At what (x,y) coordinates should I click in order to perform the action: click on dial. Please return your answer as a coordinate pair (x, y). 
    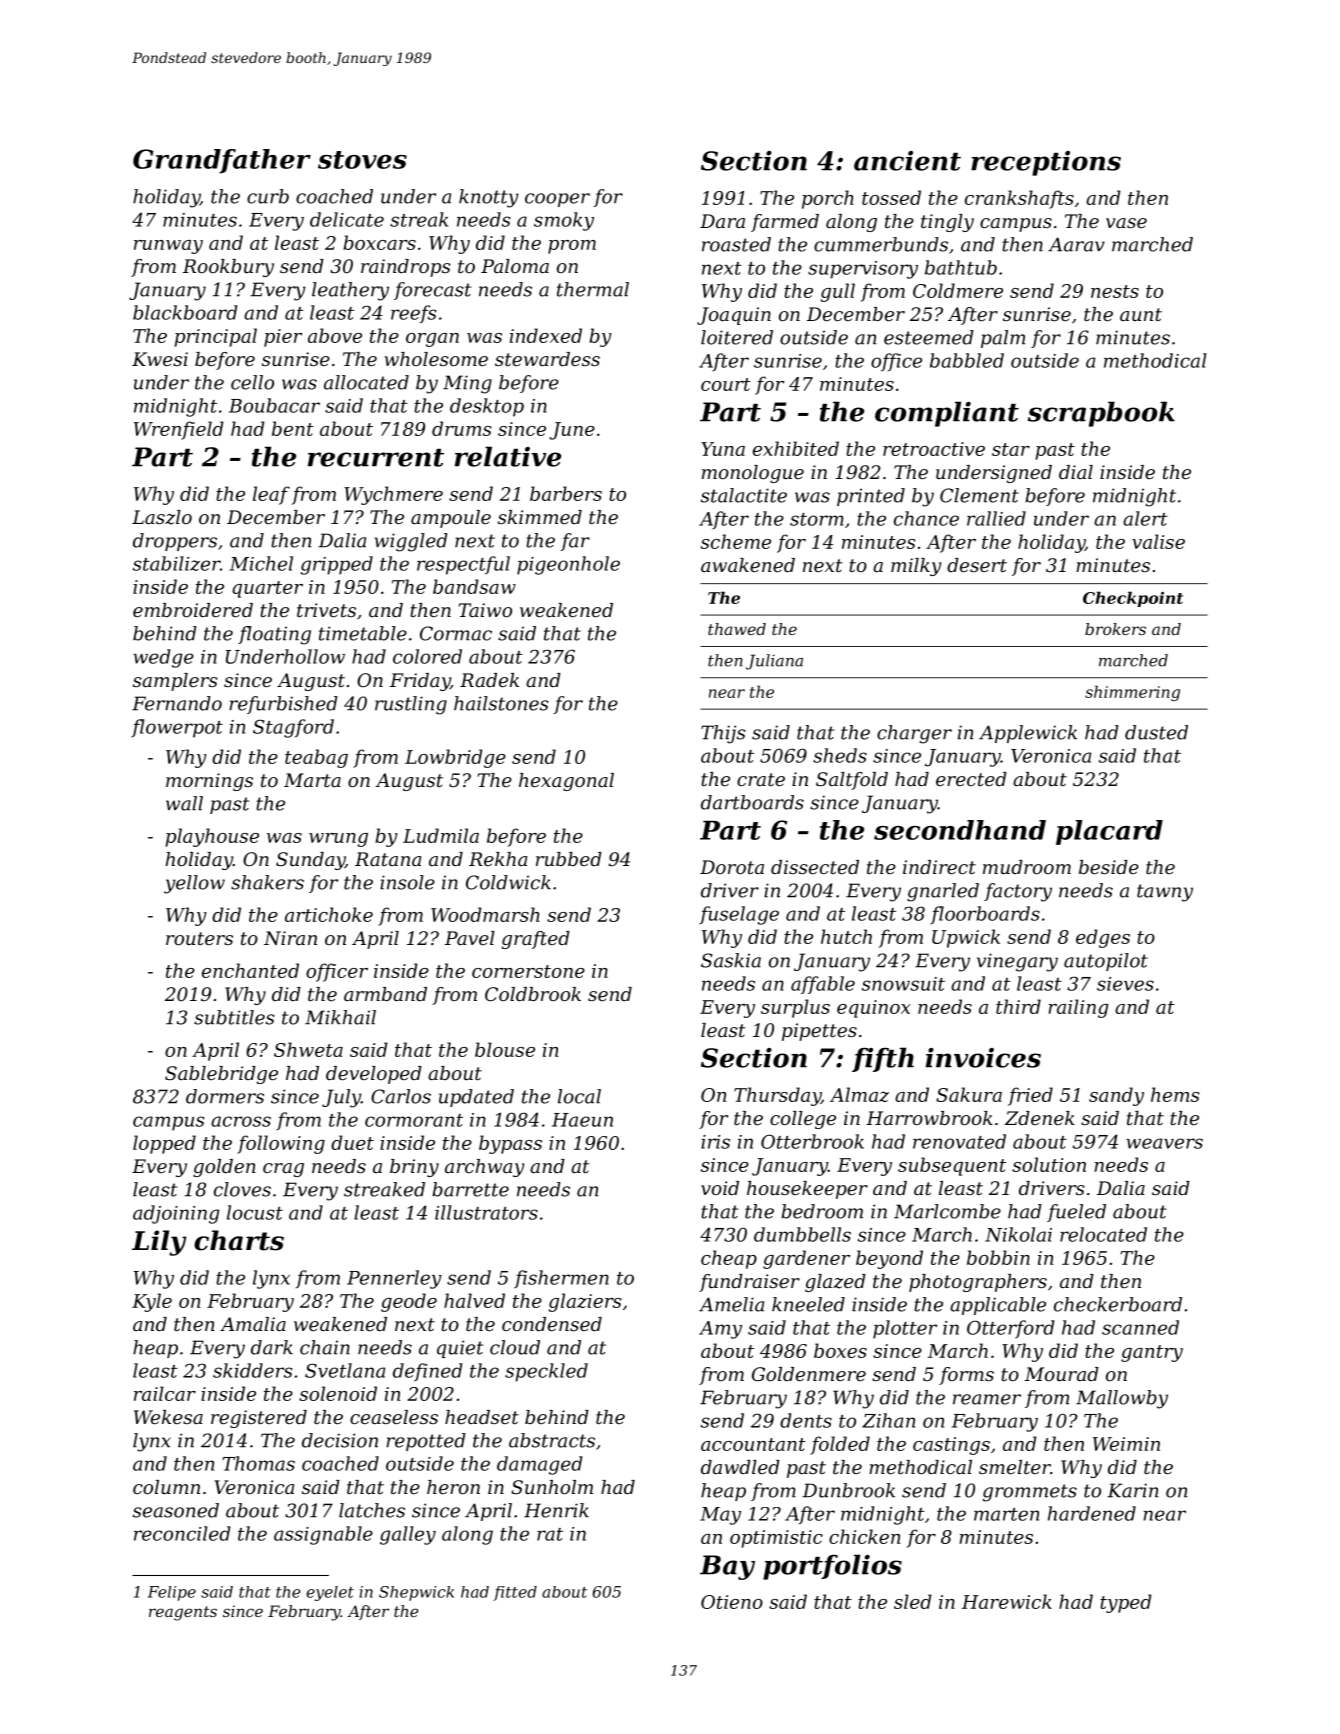
    Looking at the image, I should click on (1076, 472).
